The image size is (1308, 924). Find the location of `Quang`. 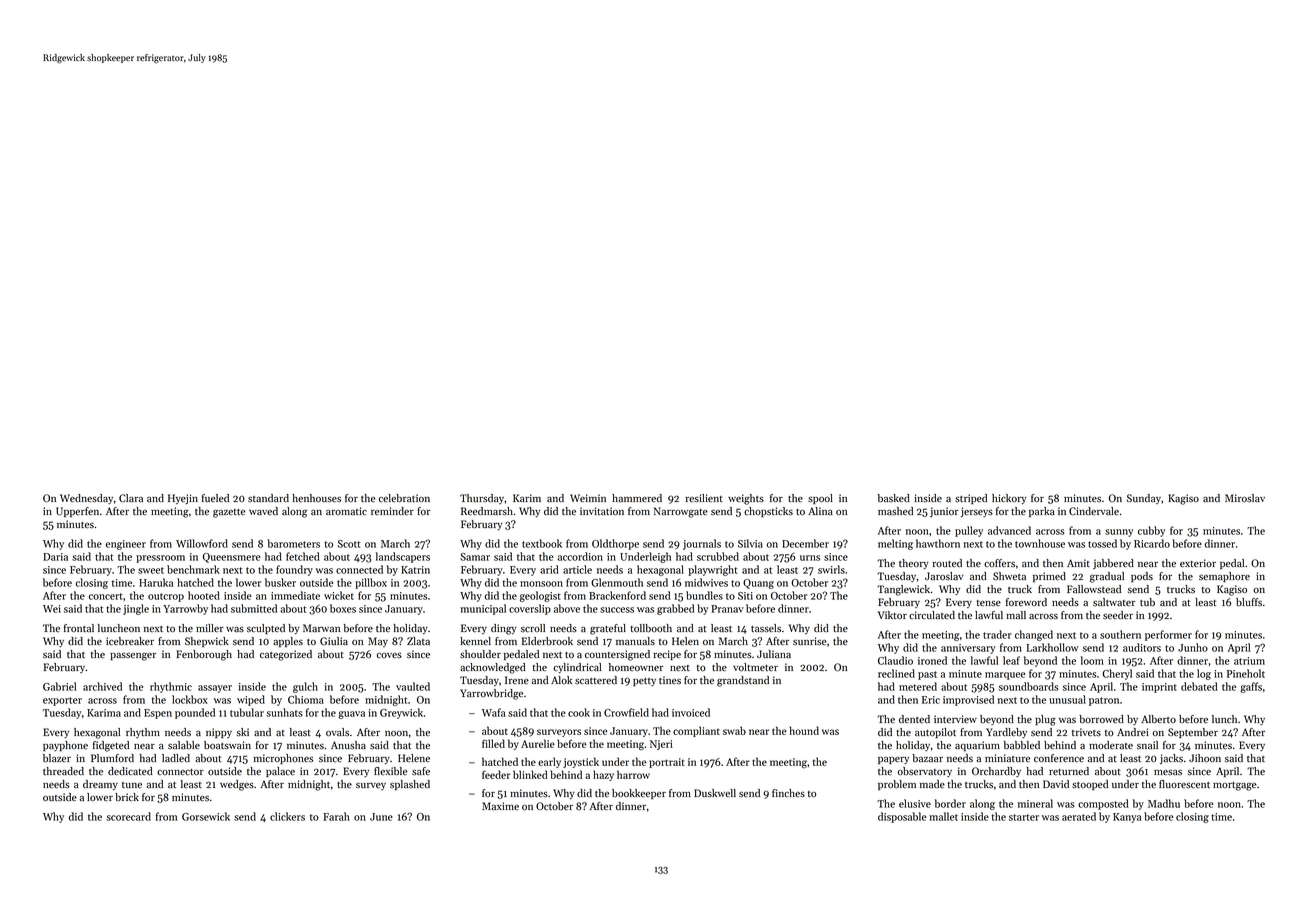

Quang is located at coordinates (758, 584).
